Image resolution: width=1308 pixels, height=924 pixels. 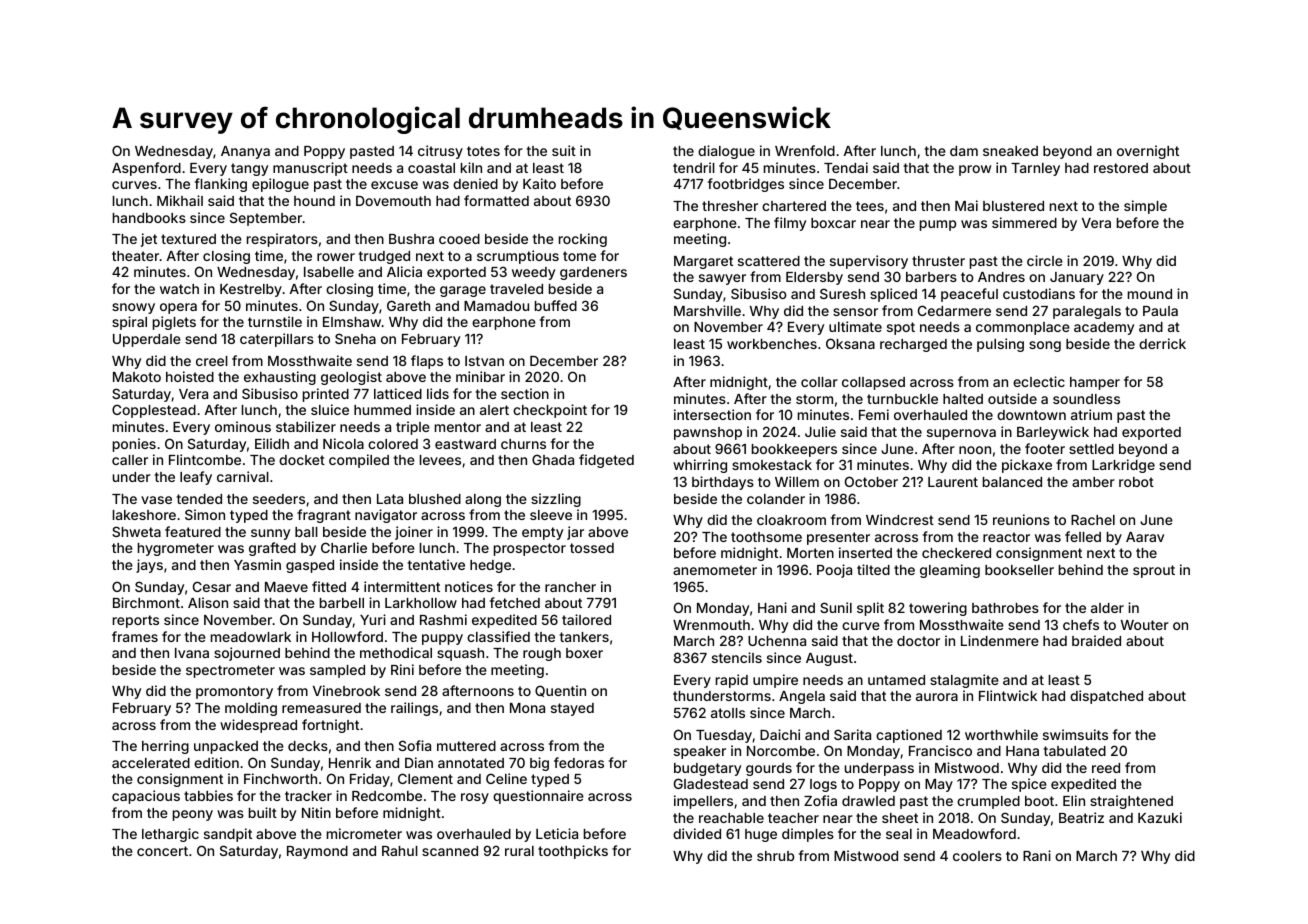 What do you see at coordinates (726, 152) in the screenshot?
I see `dialogue` at bounding box center [726, 152].
